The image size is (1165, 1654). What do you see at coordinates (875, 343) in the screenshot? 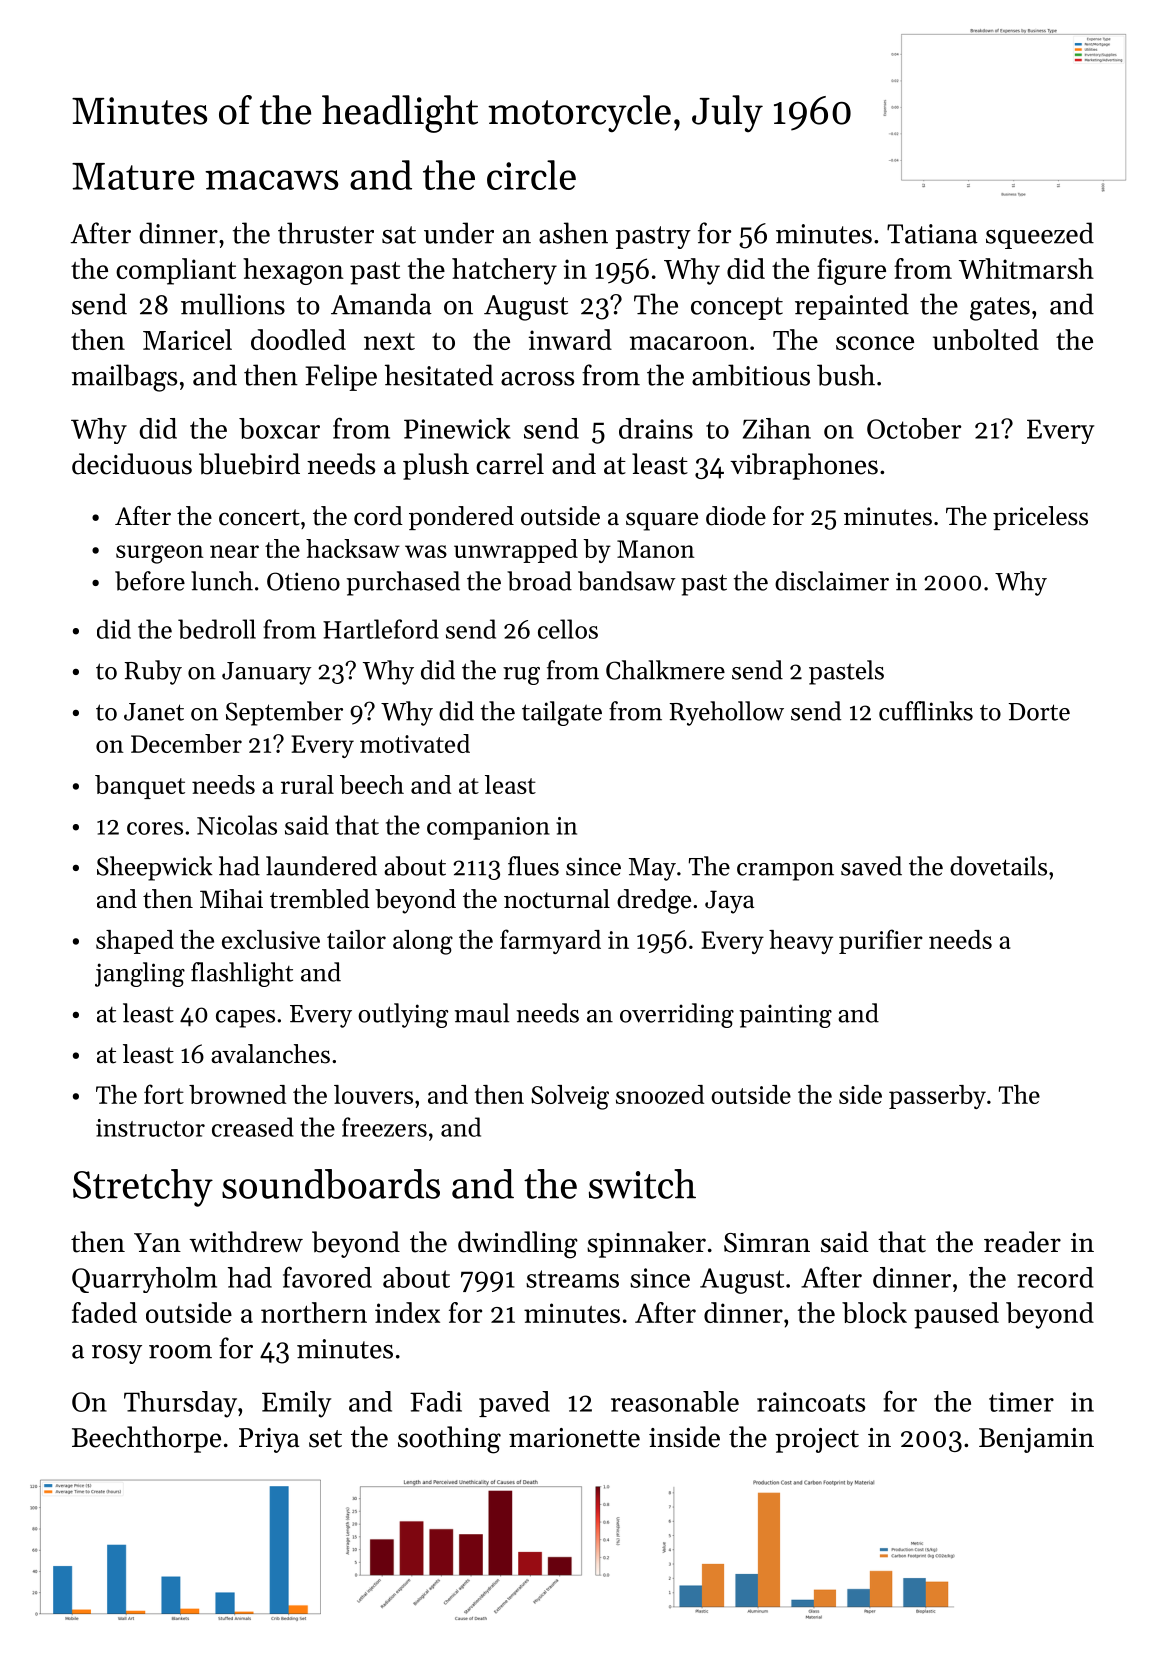
I see `sconce` at bounding box center [875, 343].
